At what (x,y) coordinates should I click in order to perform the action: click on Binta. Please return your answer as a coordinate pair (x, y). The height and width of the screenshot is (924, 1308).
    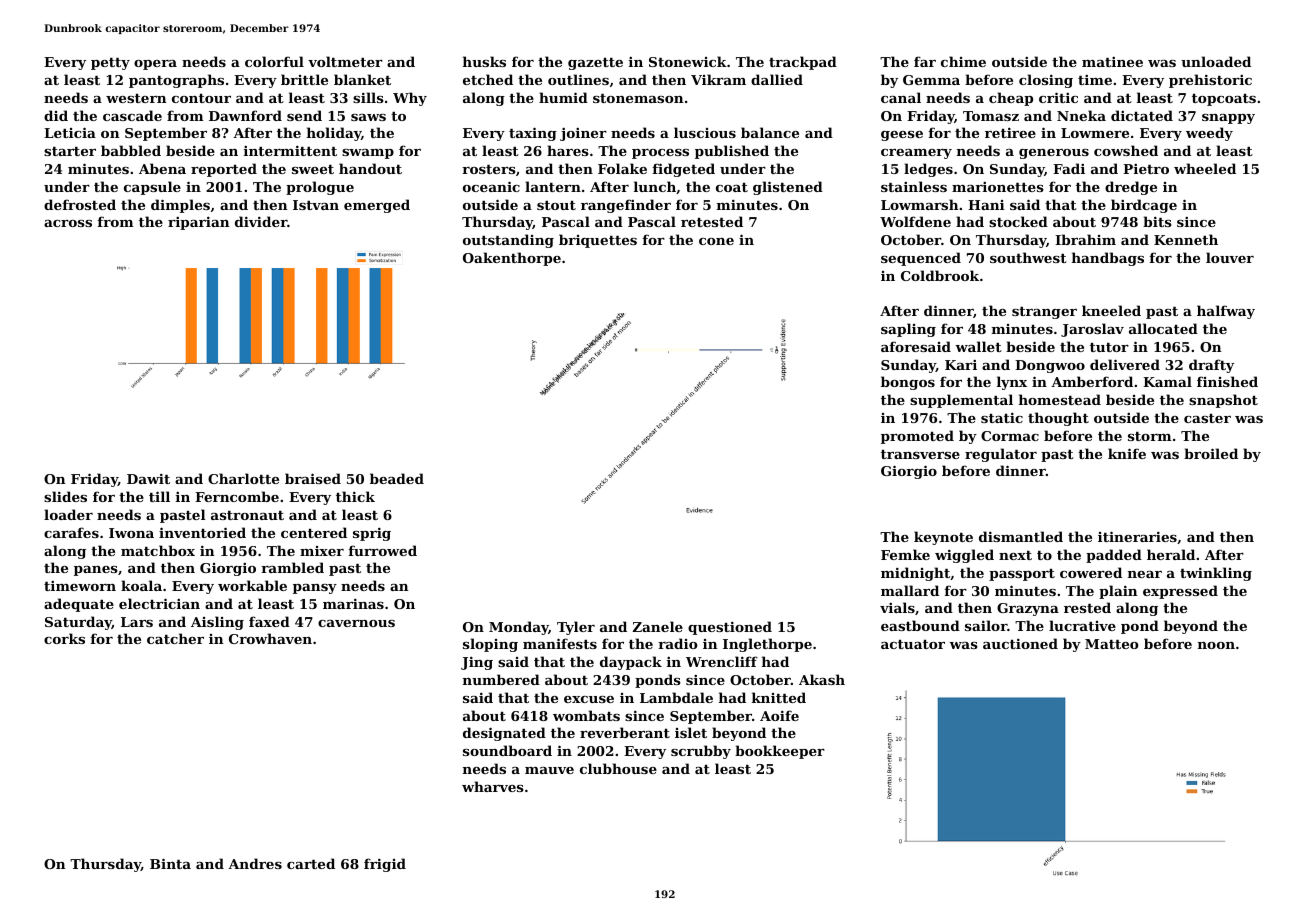
    Looking at the image, I should click on (170, 863).
